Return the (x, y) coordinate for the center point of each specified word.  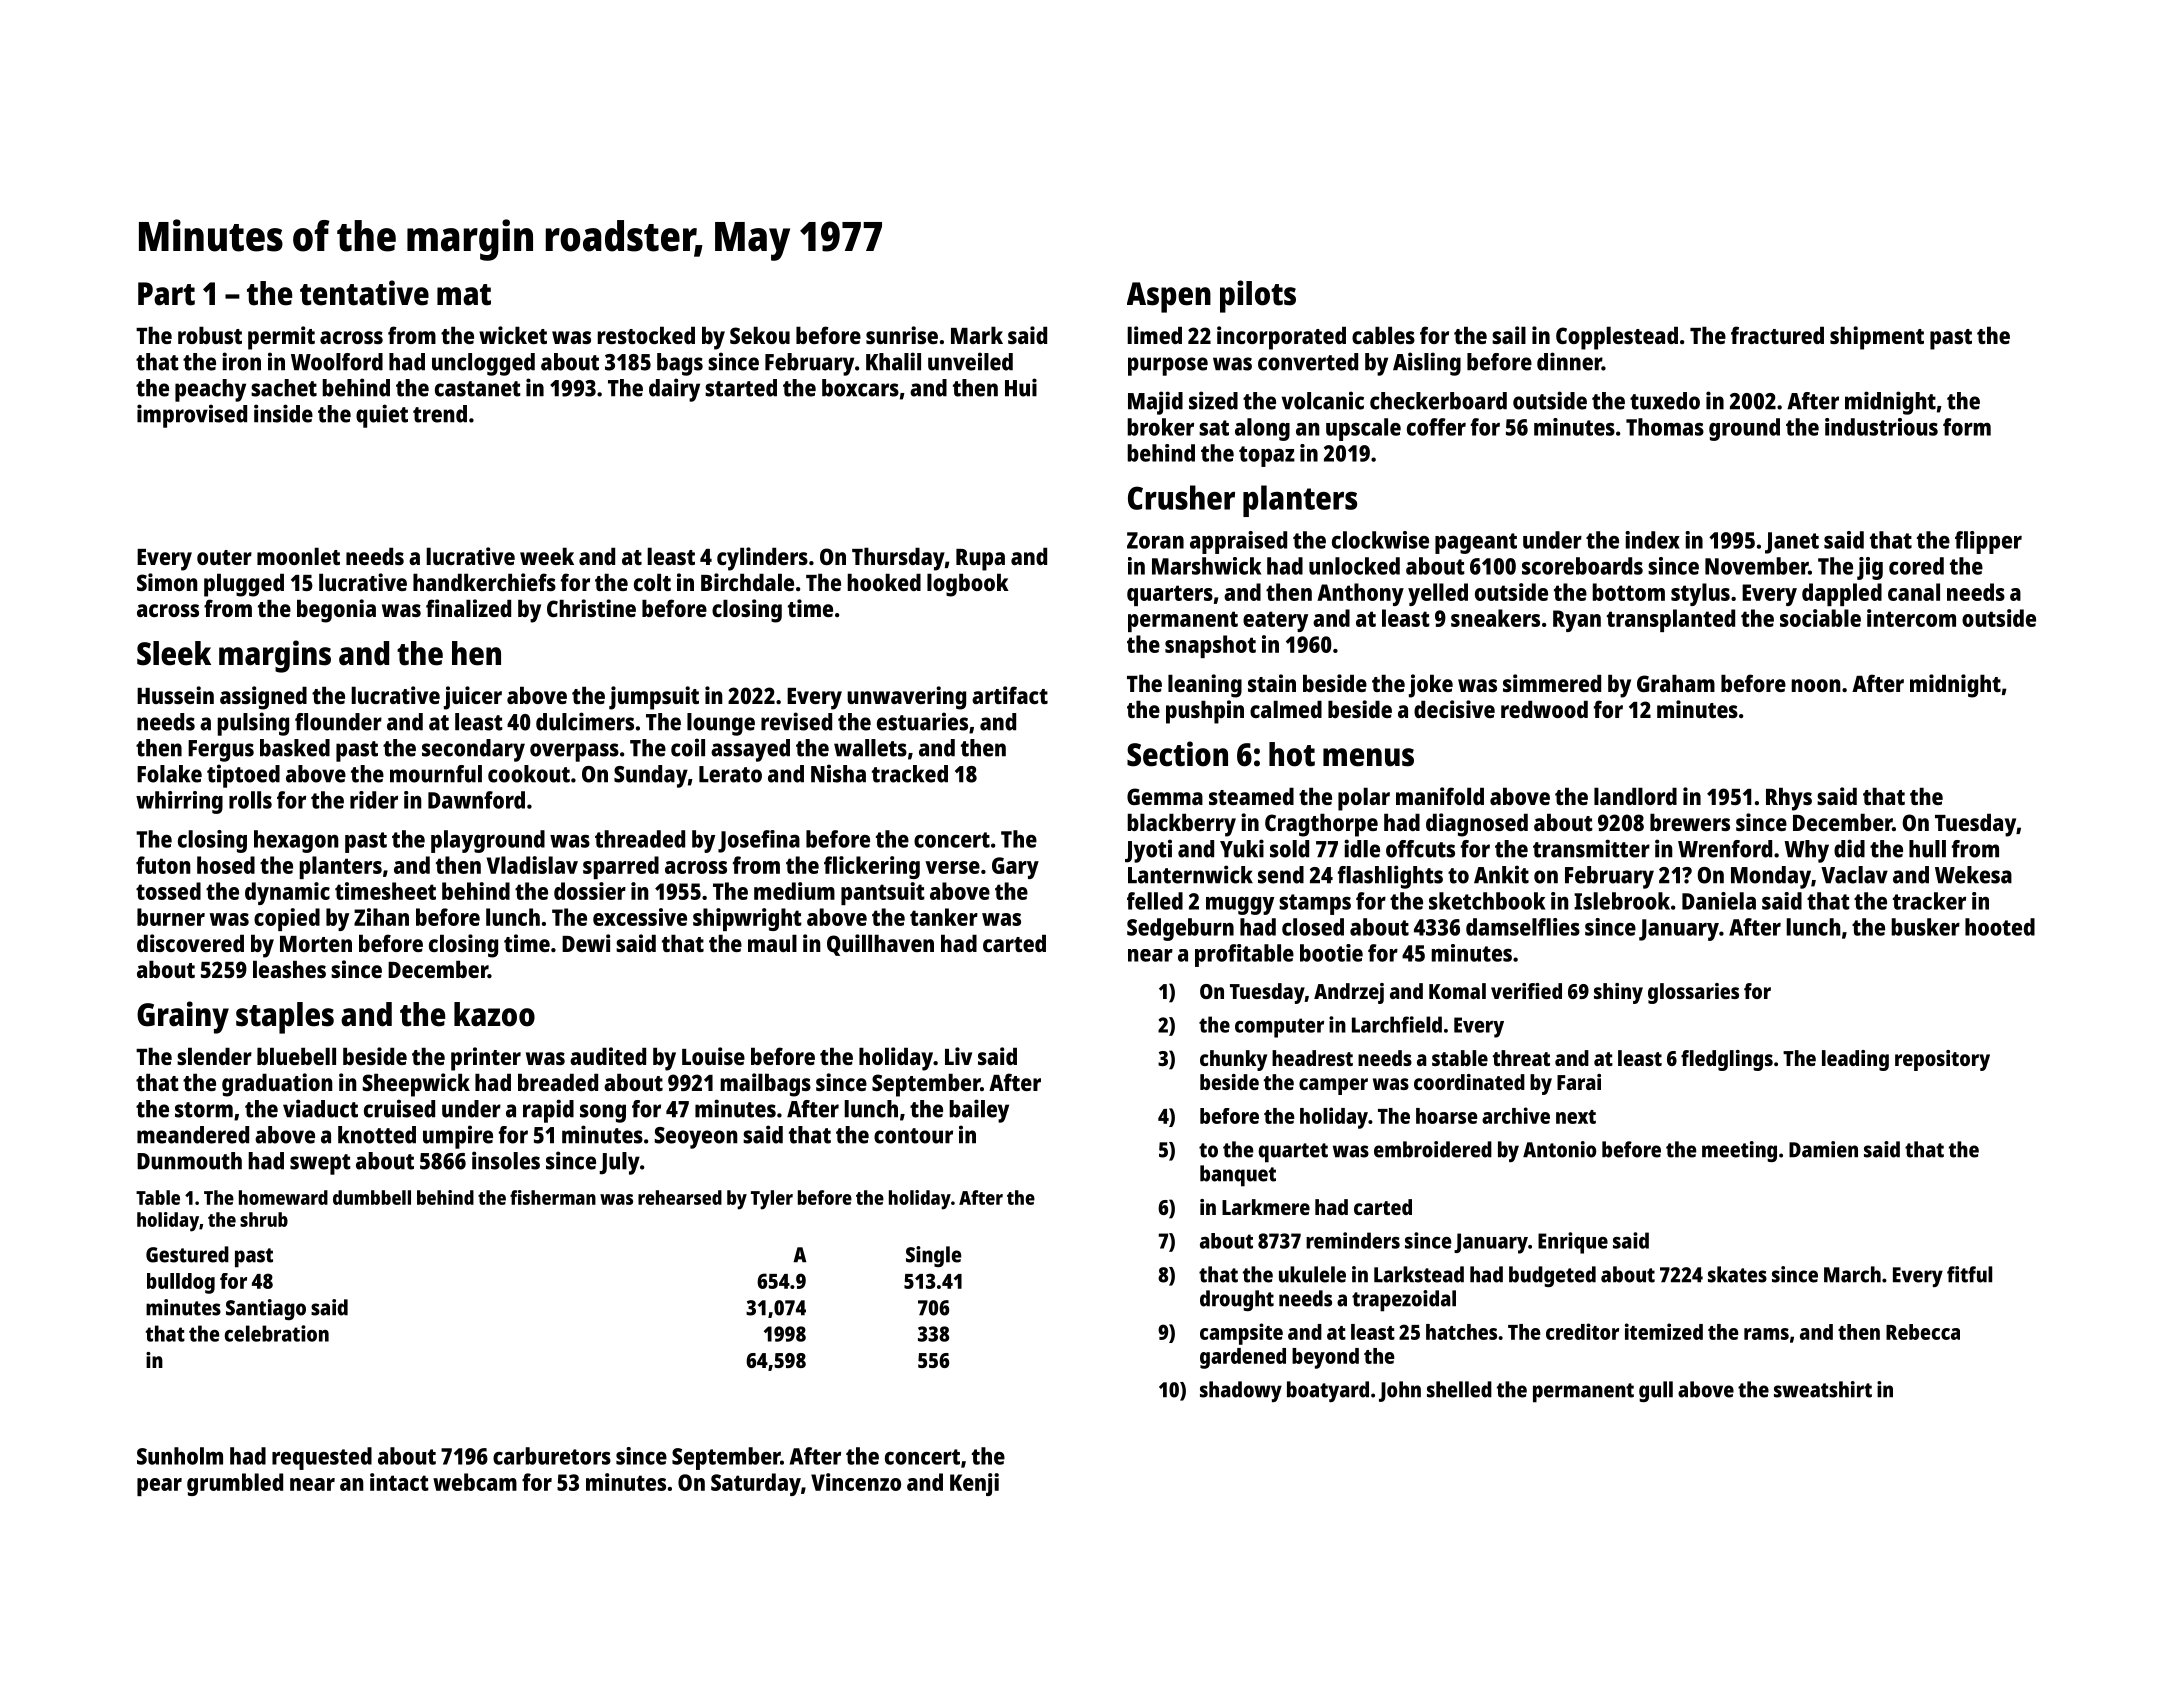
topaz (1267, 456)
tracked (910, 774)
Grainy (183, 1017)
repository (1942, 1060)
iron (241, 361)
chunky (1233, 1060)
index (1652, 540)
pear (159, 1487)
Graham (1676, 683)
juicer (473, 698)
